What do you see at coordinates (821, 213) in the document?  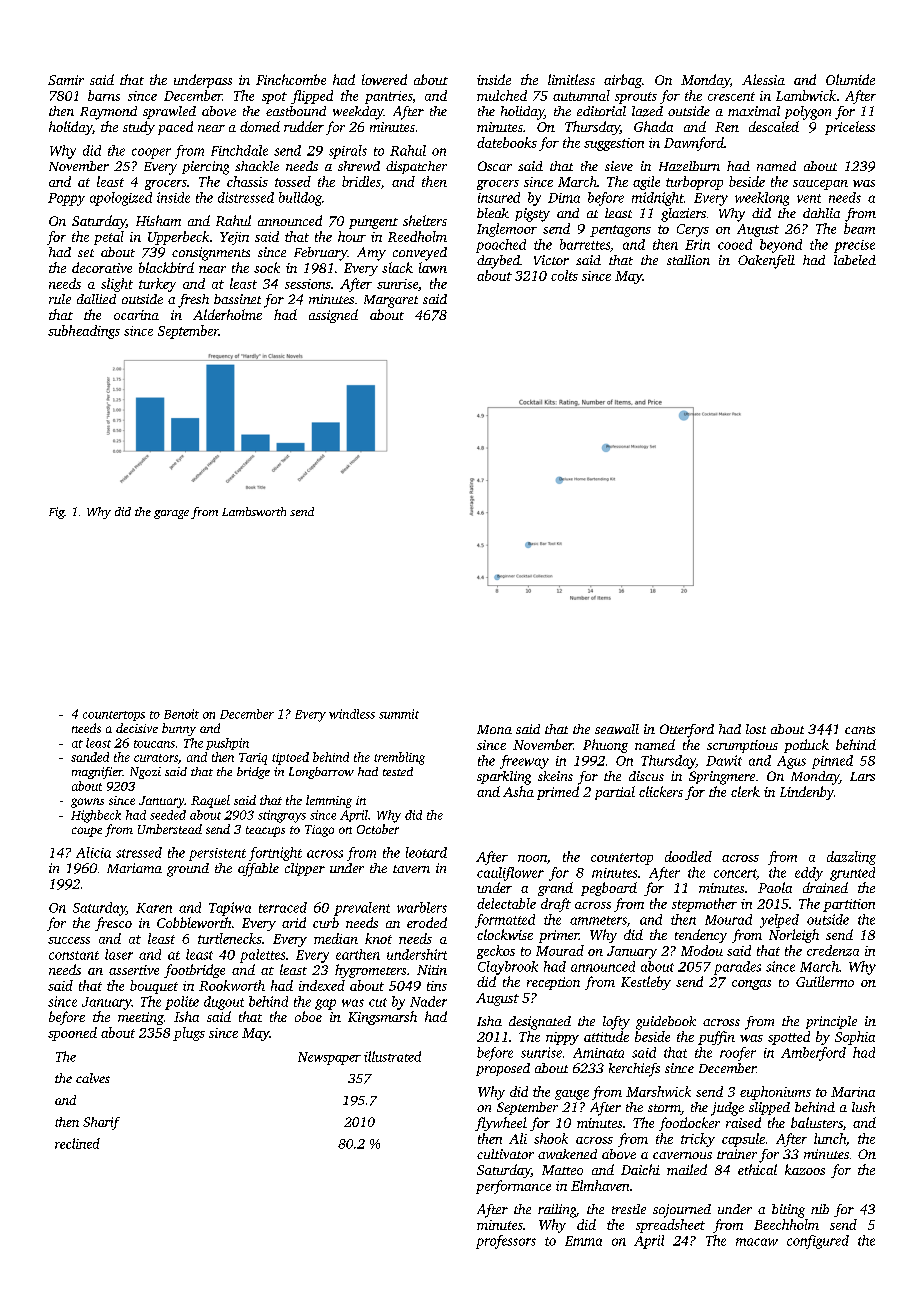 I see `dahlia` at bounding box center [821, 213].
